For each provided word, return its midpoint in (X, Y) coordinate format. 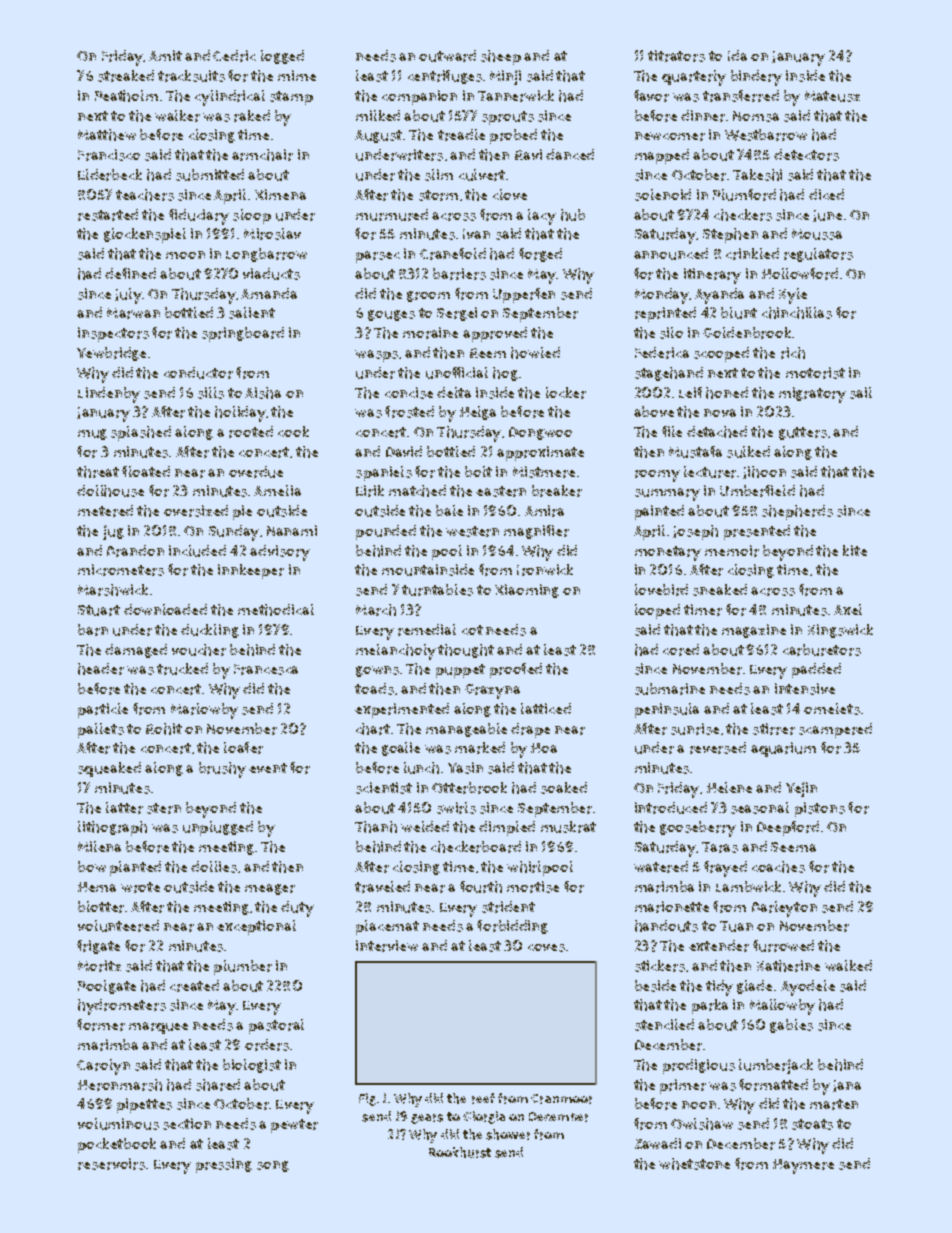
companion (419, 97)
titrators (676, 56)
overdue (256, 472)
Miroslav (272, 234)
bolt (478, 471)
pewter (294, 1126)
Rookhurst (460, 1152)
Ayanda (719, 296)
